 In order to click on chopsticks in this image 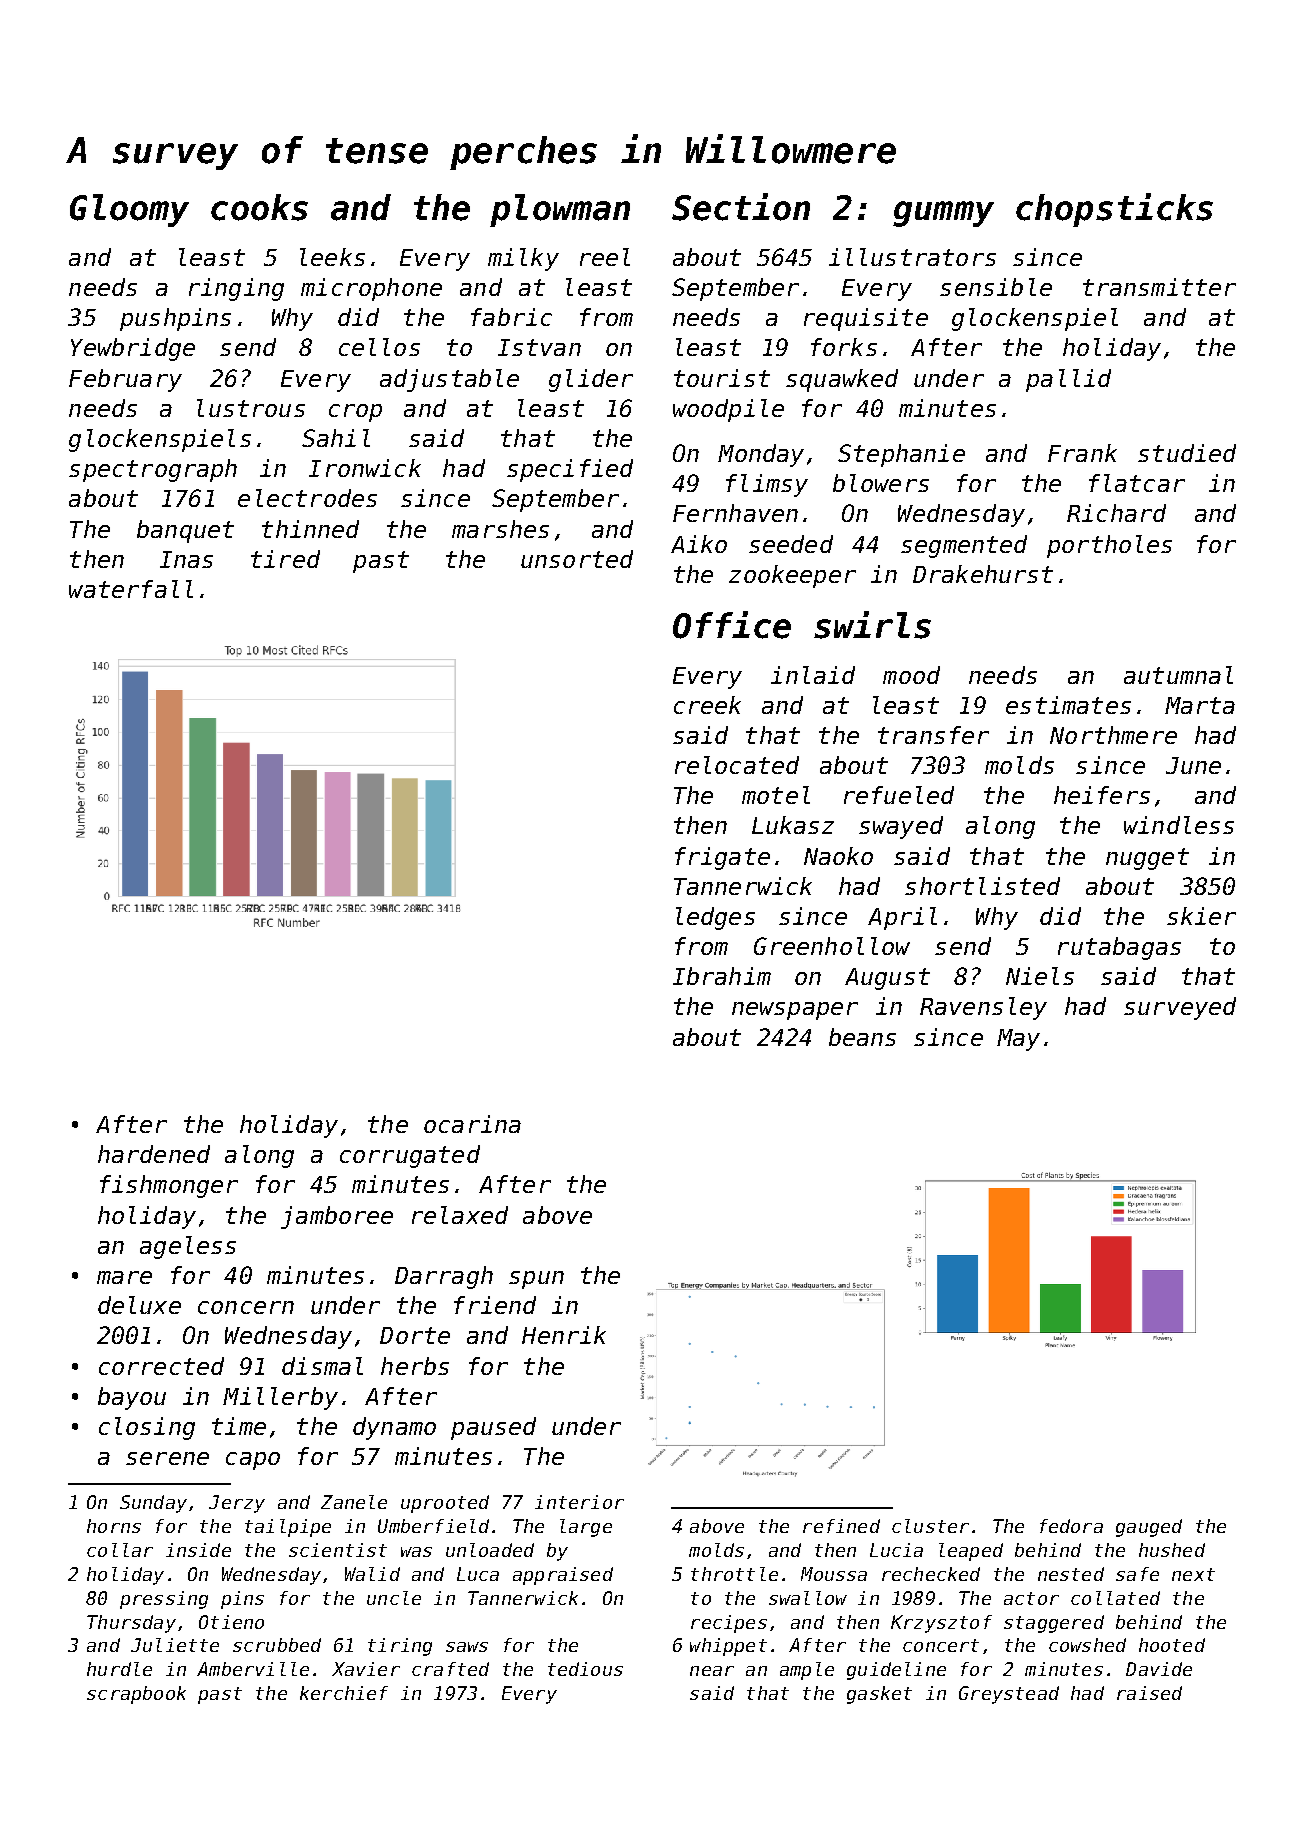, I will do `click(1114, 210)`.
